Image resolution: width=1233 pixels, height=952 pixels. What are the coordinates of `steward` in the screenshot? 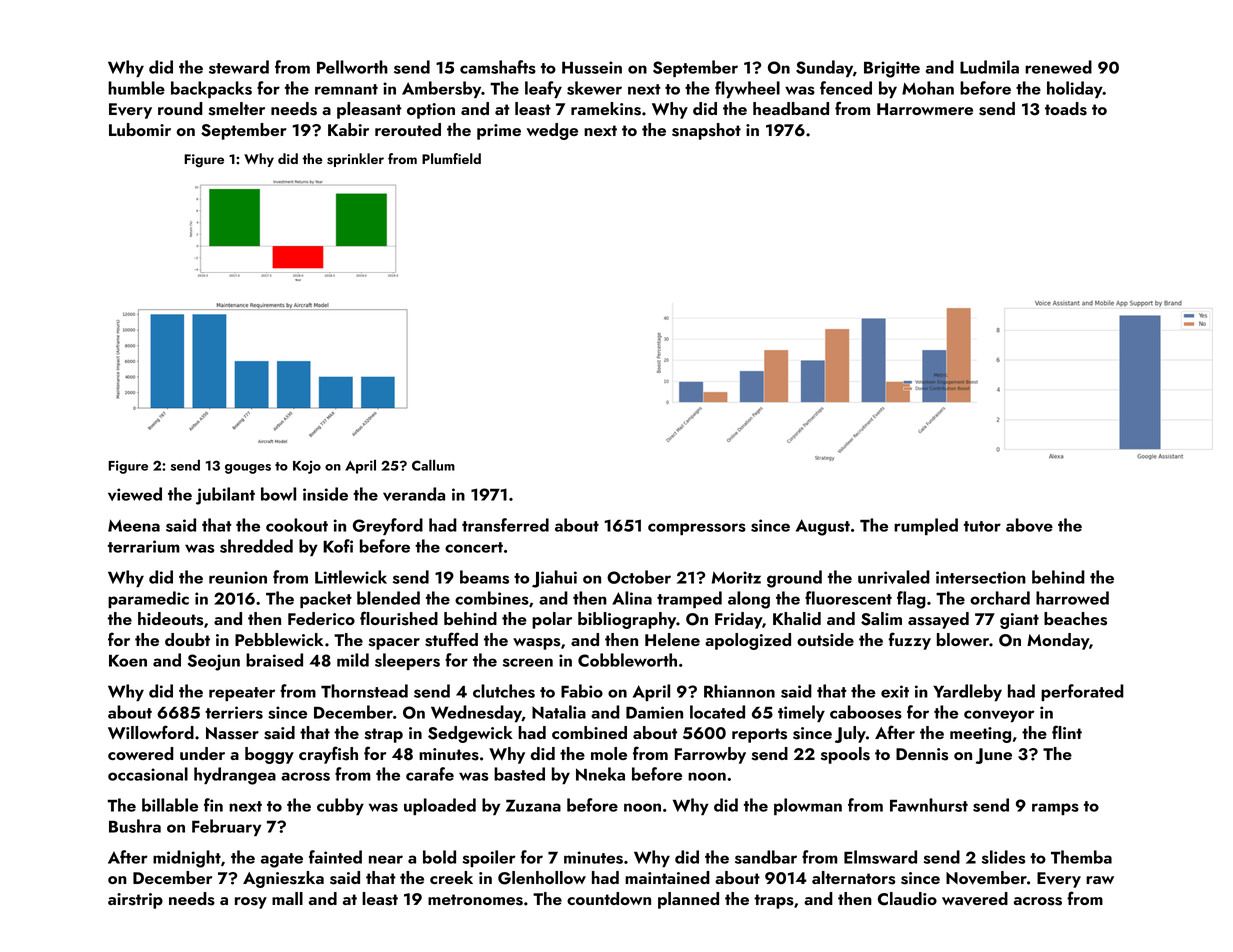 It's located at (239, 67).
